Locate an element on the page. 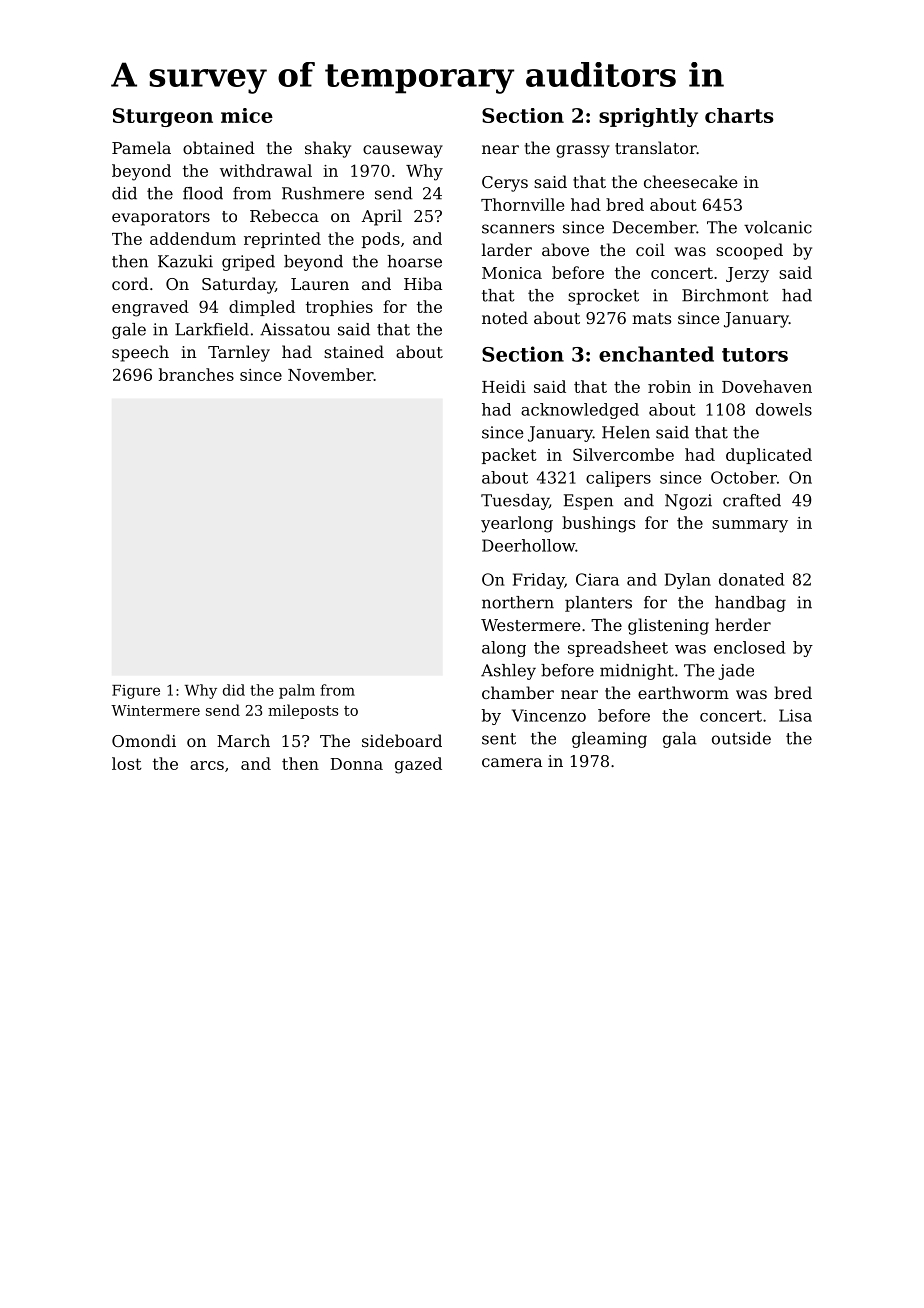 This image has height=1308, width=924. Saturday is located at coordinates (238, 285).
